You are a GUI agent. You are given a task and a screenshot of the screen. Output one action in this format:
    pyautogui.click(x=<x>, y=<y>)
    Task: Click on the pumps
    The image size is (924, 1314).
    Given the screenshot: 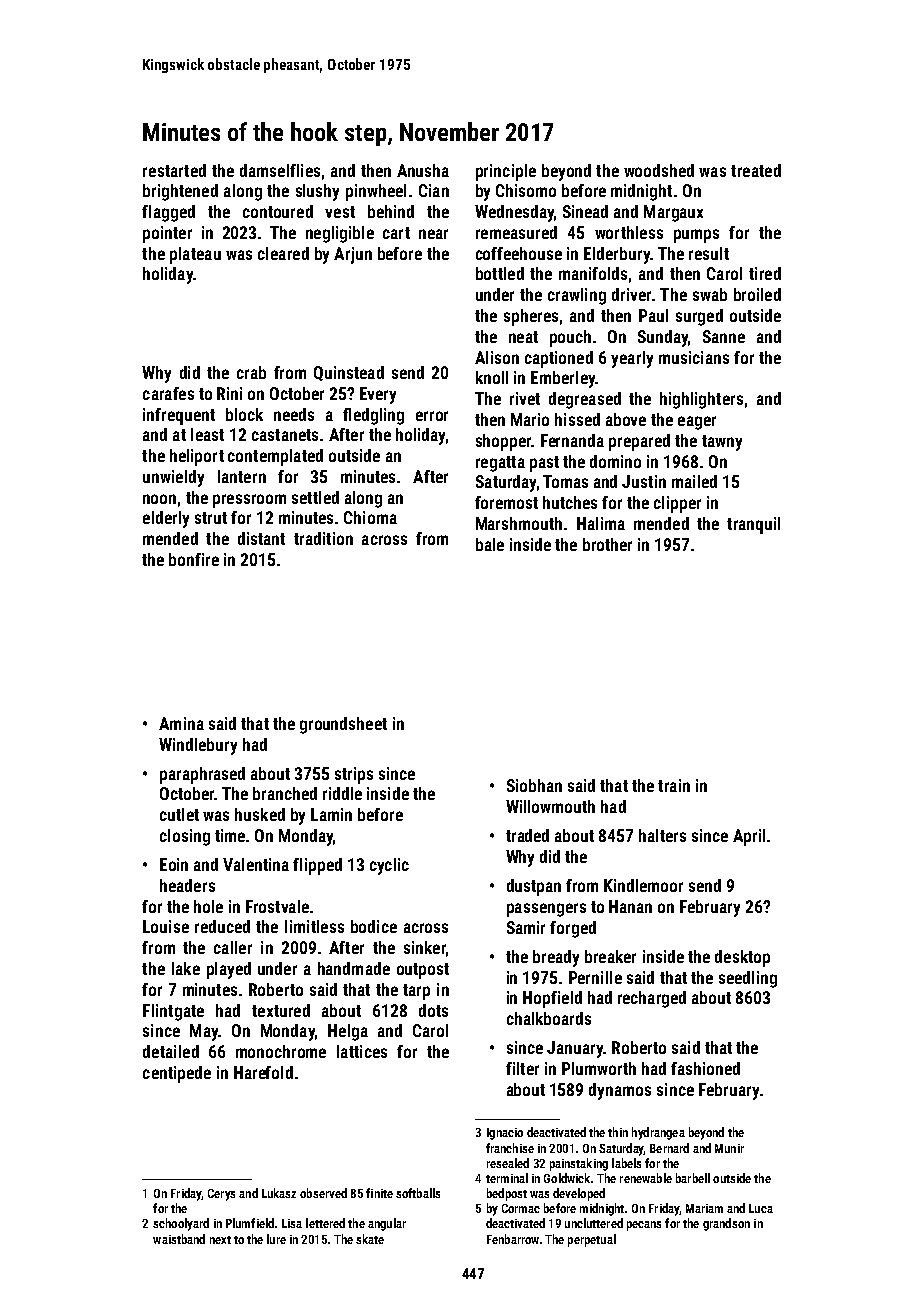 What is the action you would take?
    pyautogui.click(x=696, y=236)
